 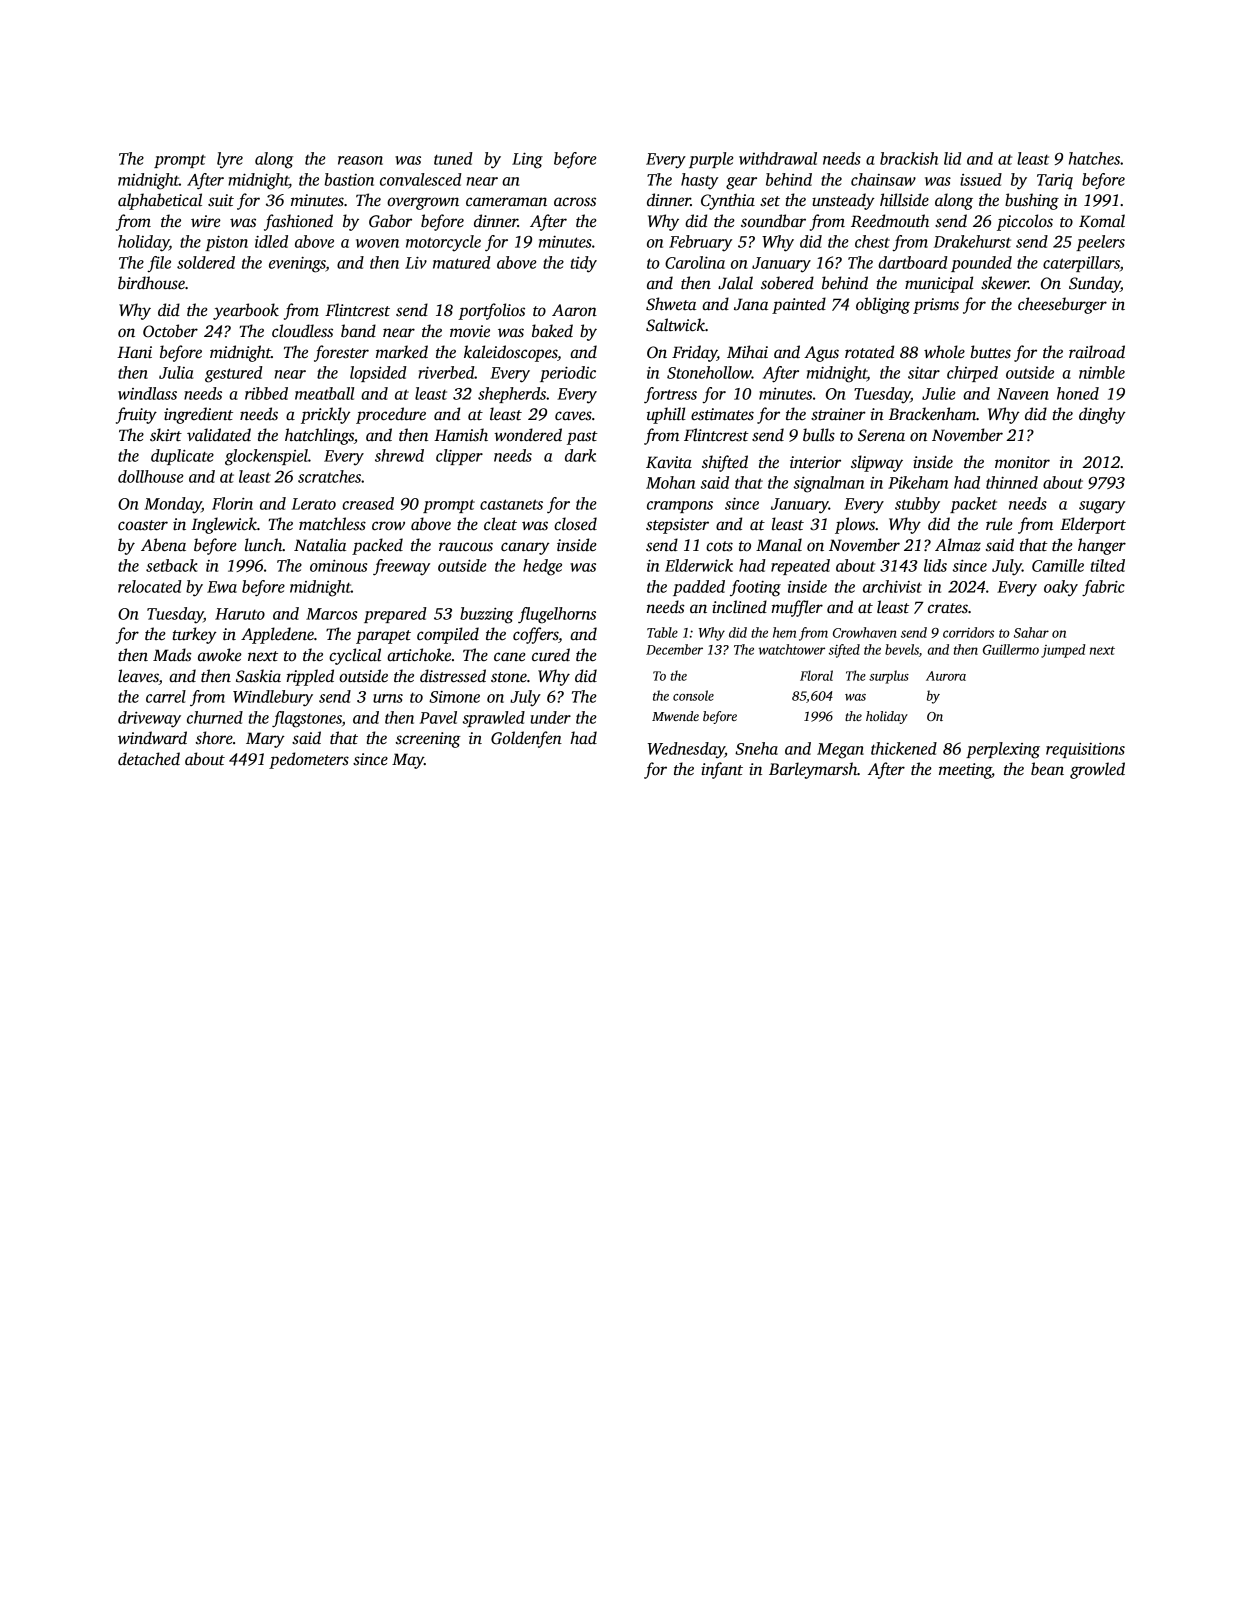 I want to click on lyre, so click(x=230, y=160).
